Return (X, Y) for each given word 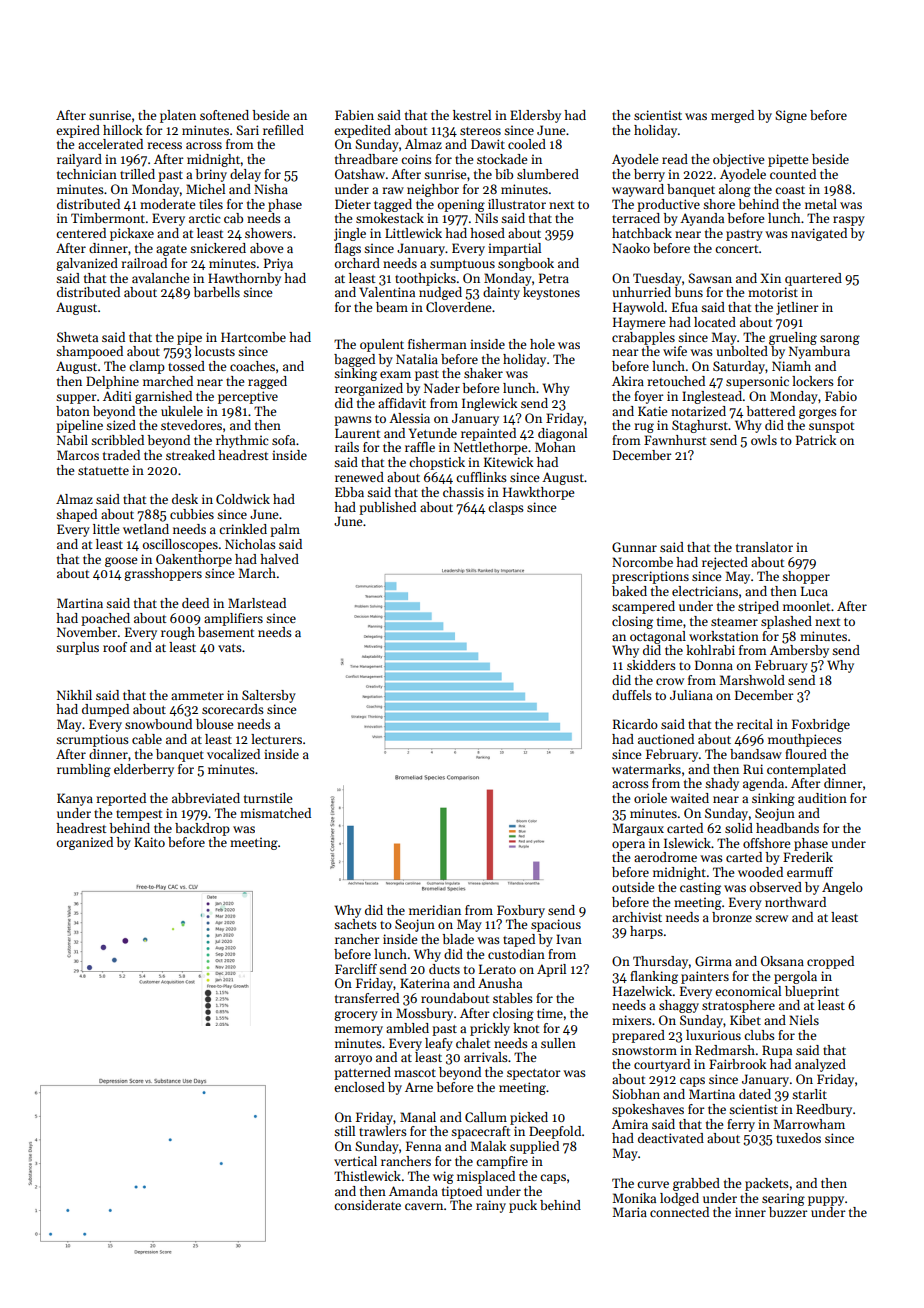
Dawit (488, 144)
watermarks (646, 769)
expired (78, 131)
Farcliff (356, 969)
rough (178, 633)
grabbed (696, 1184)
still (344, 1131)
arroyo (353, 1060)
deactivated (671, 1138)
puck (523, 1206)
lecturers (276, 739)
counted (793, 174)
